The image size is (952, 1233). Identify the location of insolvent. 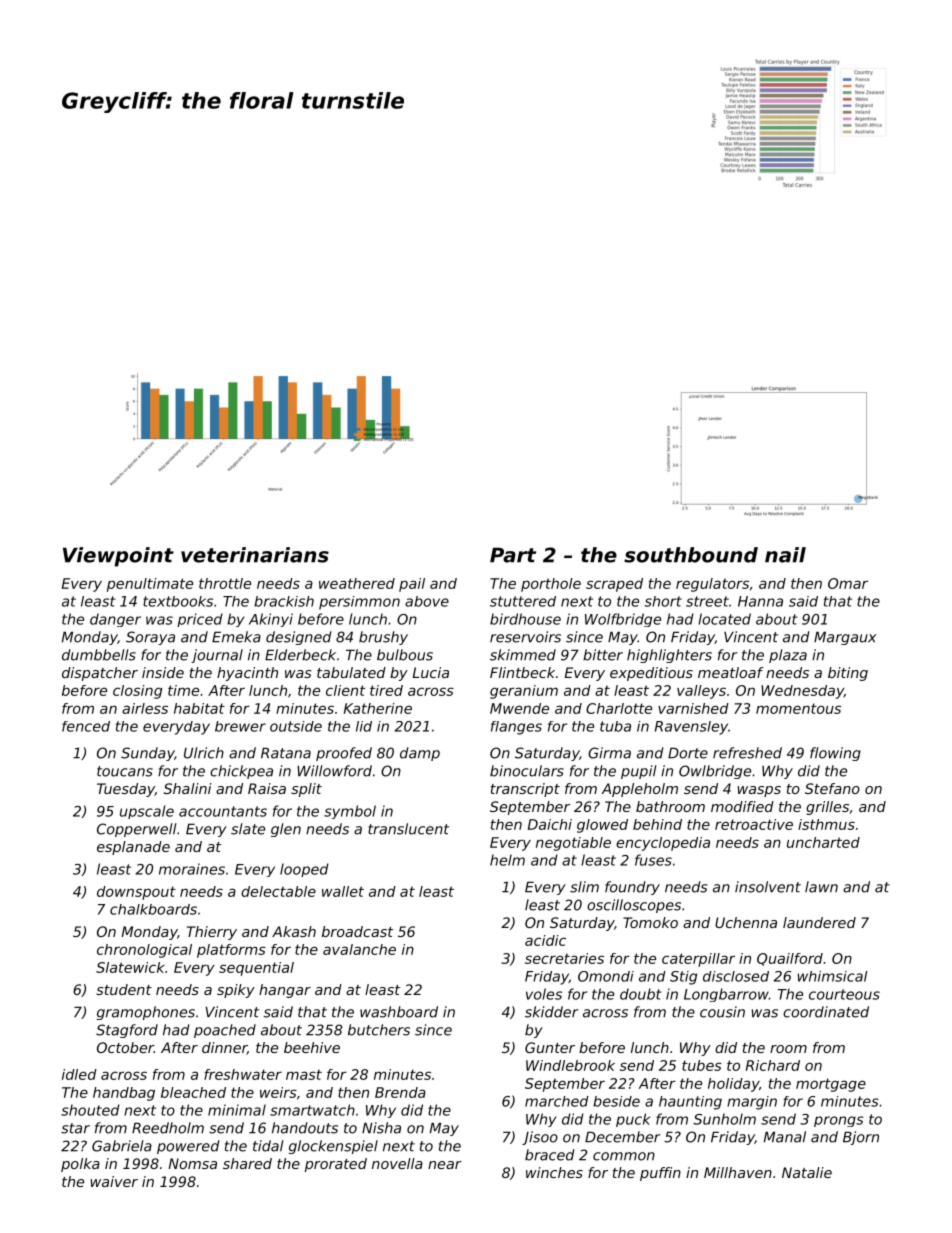
(768, 887).
